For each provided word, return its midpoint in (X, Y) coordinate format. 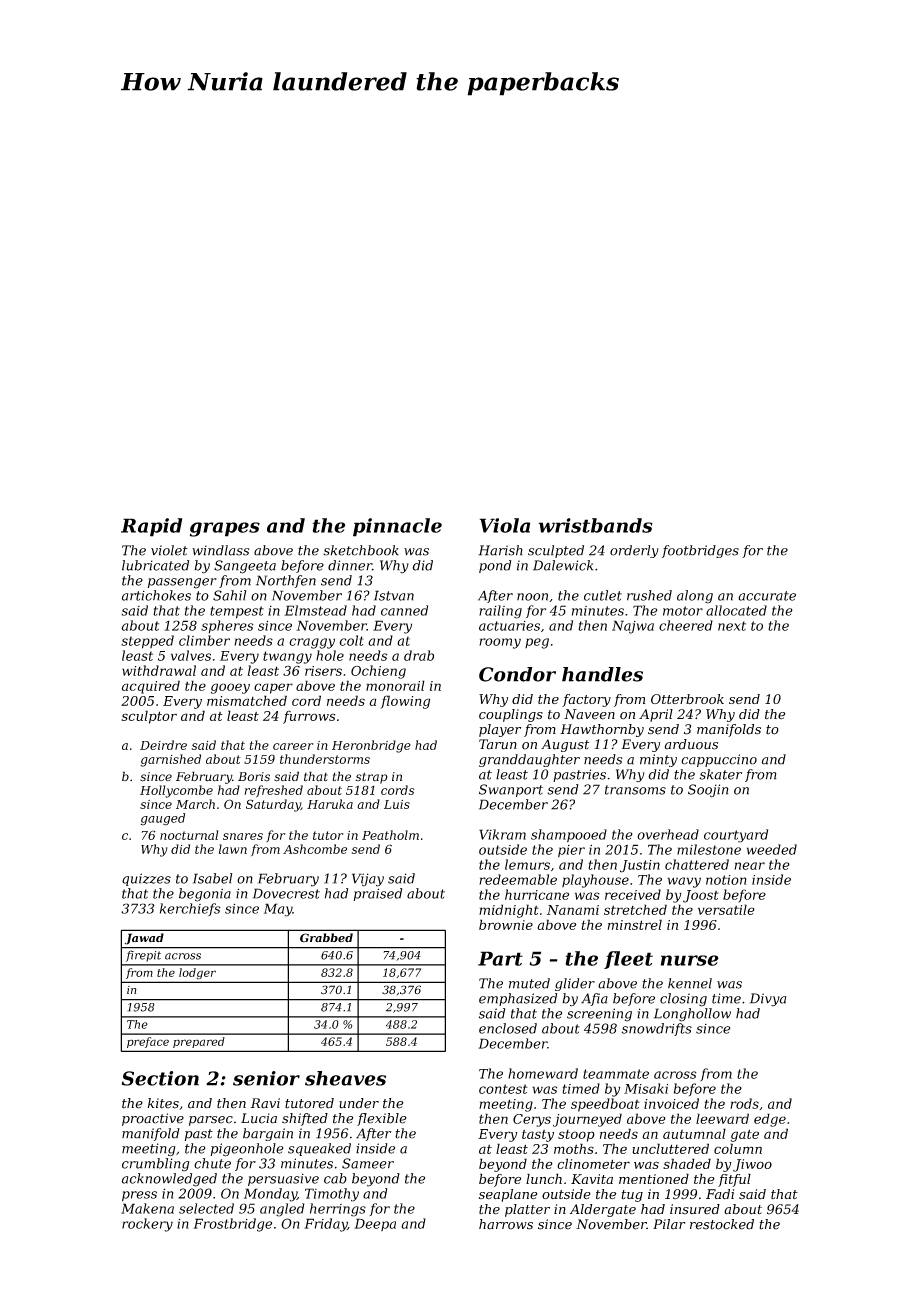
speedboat (605, 1105)
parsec (211, 1121)
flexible (382, 1119)
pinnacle (397, 527)
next (732, 626)
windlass (220, 550)
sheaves (345, 1078)
